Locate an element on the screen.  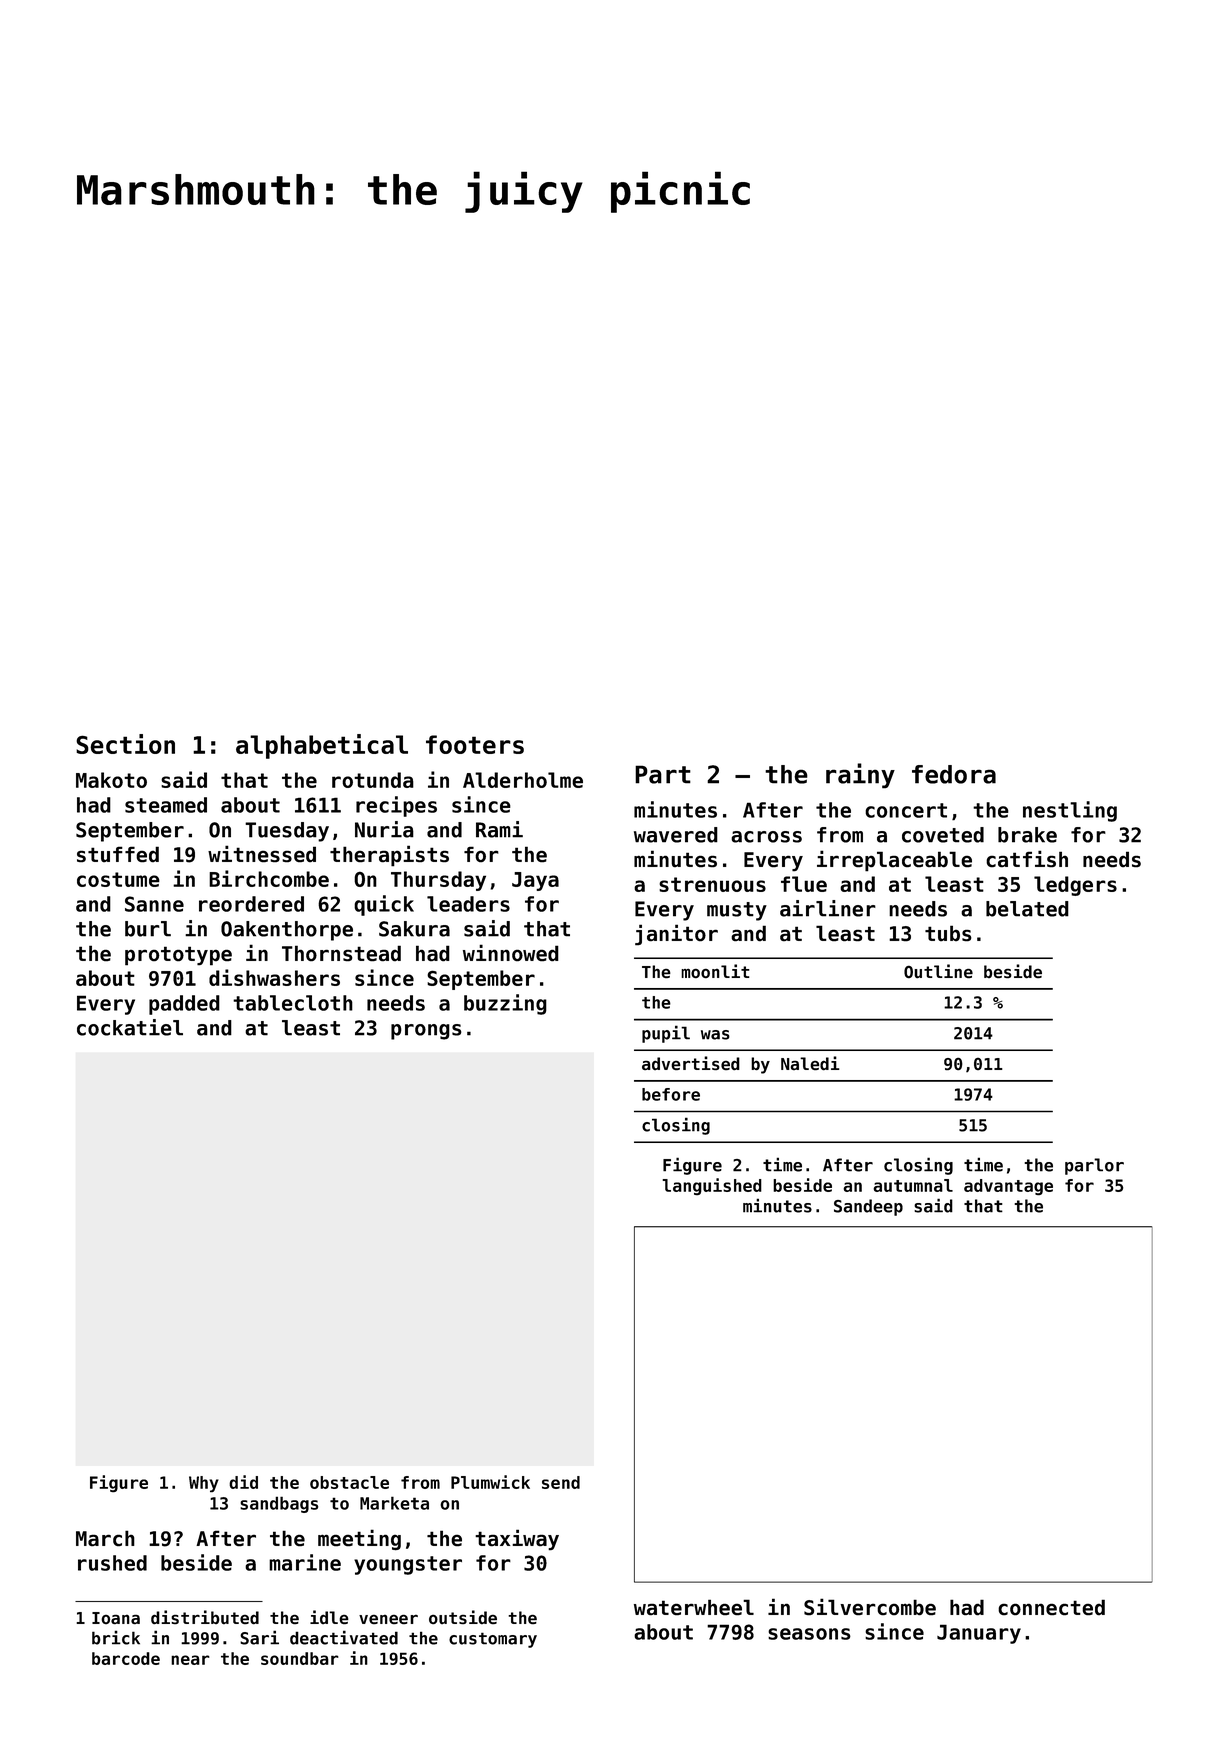
irreplaceable is located at coordinates (894, 861).
